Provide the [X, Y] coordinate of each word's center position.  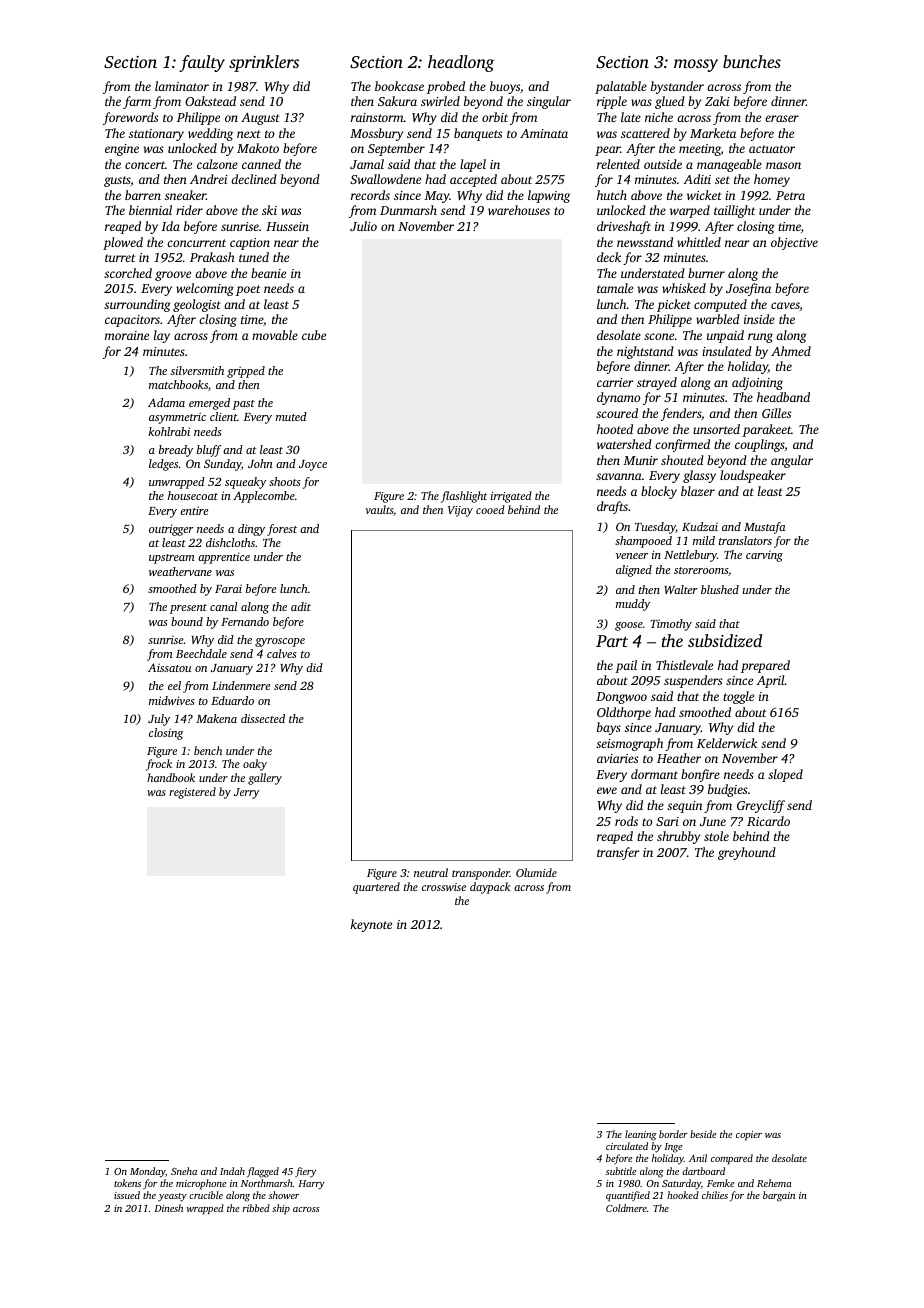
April [770, 681]
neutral [431, 872]
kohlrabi [169, 431]
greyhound [747, 853]
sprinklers [264, 63]
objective [794, 243]
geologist [197, 305]
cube [314, 335]
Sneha [184, 1171]
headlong [461, 63]
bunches [752, 61]
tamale [615, 288]
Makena [216, 718]
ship [281, 1209]
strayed [657, 383]
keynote [371, 925]
